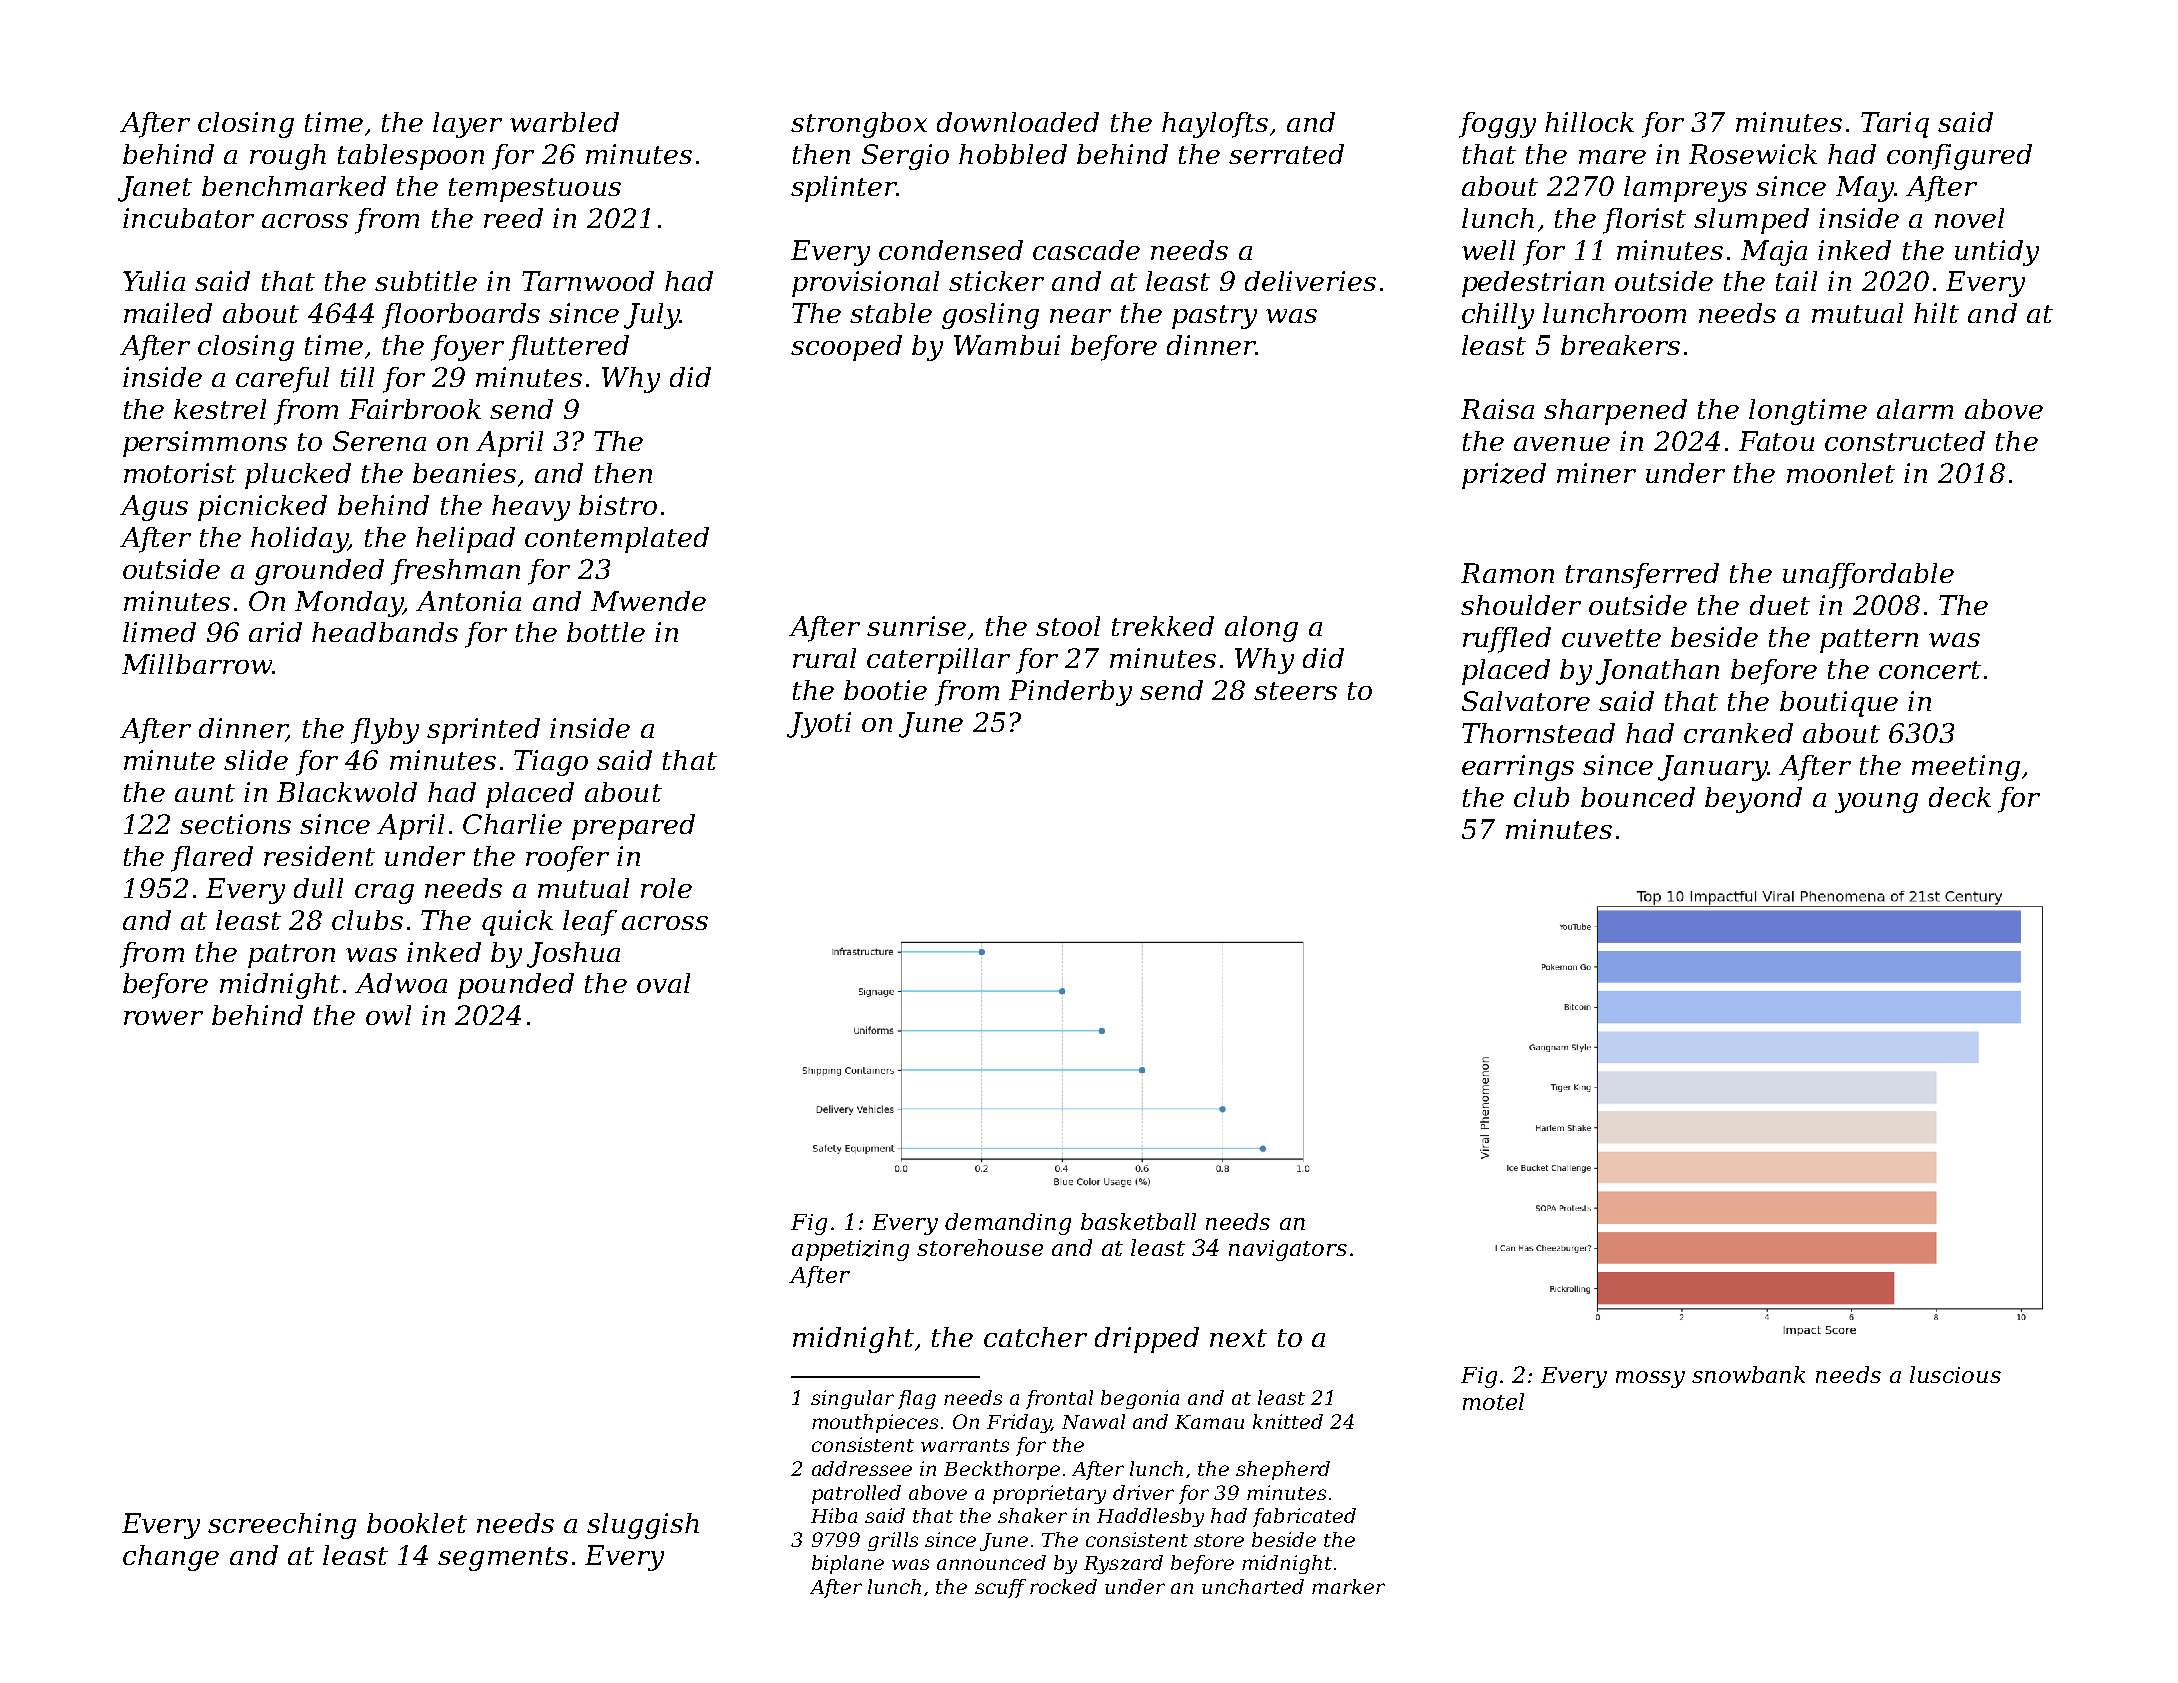 The width and height of the page is (2178, 1683). What do you see at coordinates (1589, 122) in the page?
I see `hillock` at bounding box center [1589, 122].
